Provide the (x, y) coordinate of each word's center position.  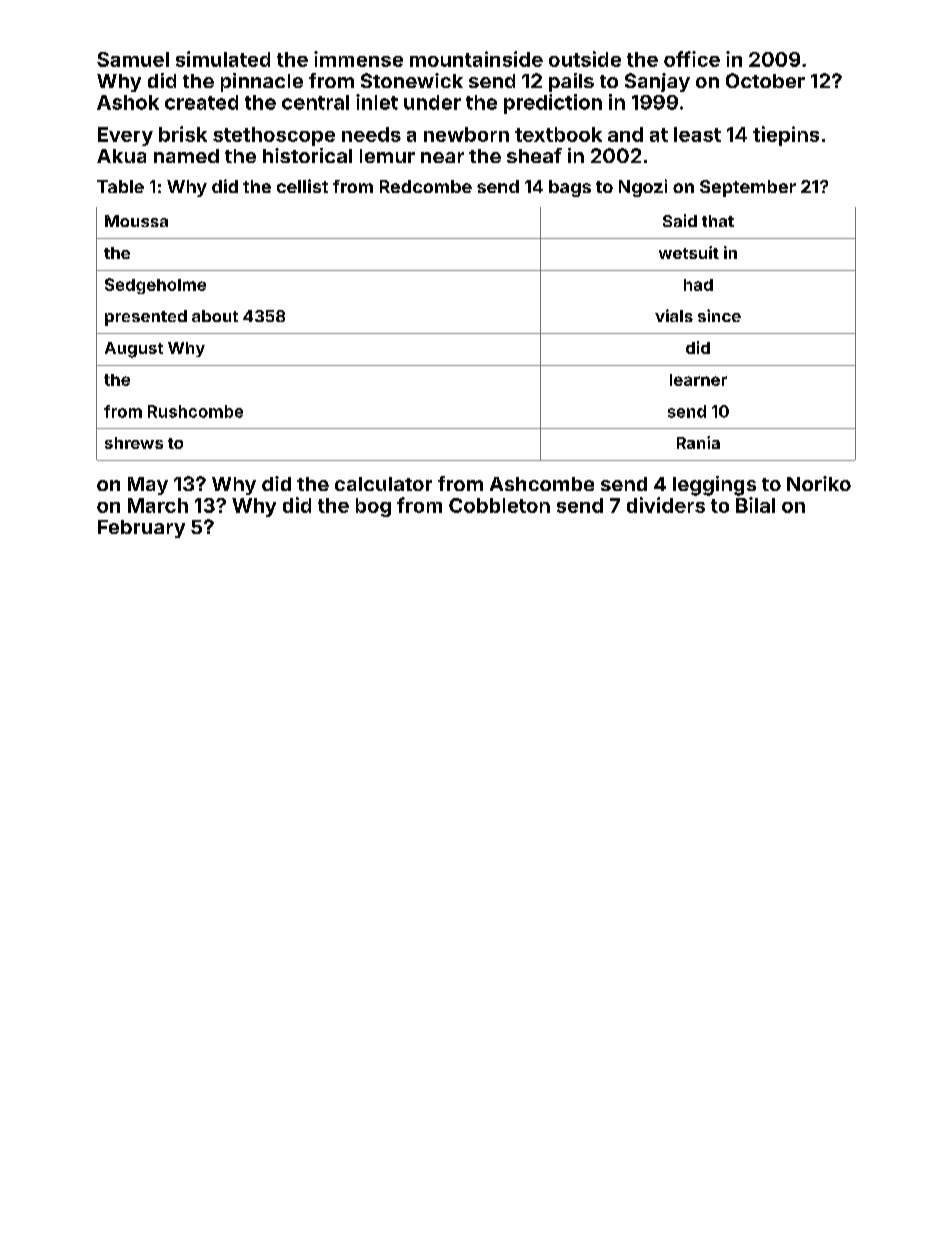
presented (146, 318)
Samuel (133, 59)
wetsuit (689, 252)
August (134, 350)
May (148, 486)
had (698, 285)
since (719, 315)
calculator (383, 484)
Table (120, 186)
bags (570, 188)
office (692, 59)
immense (358, 59)
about (215, 316)
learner (698, 380)
